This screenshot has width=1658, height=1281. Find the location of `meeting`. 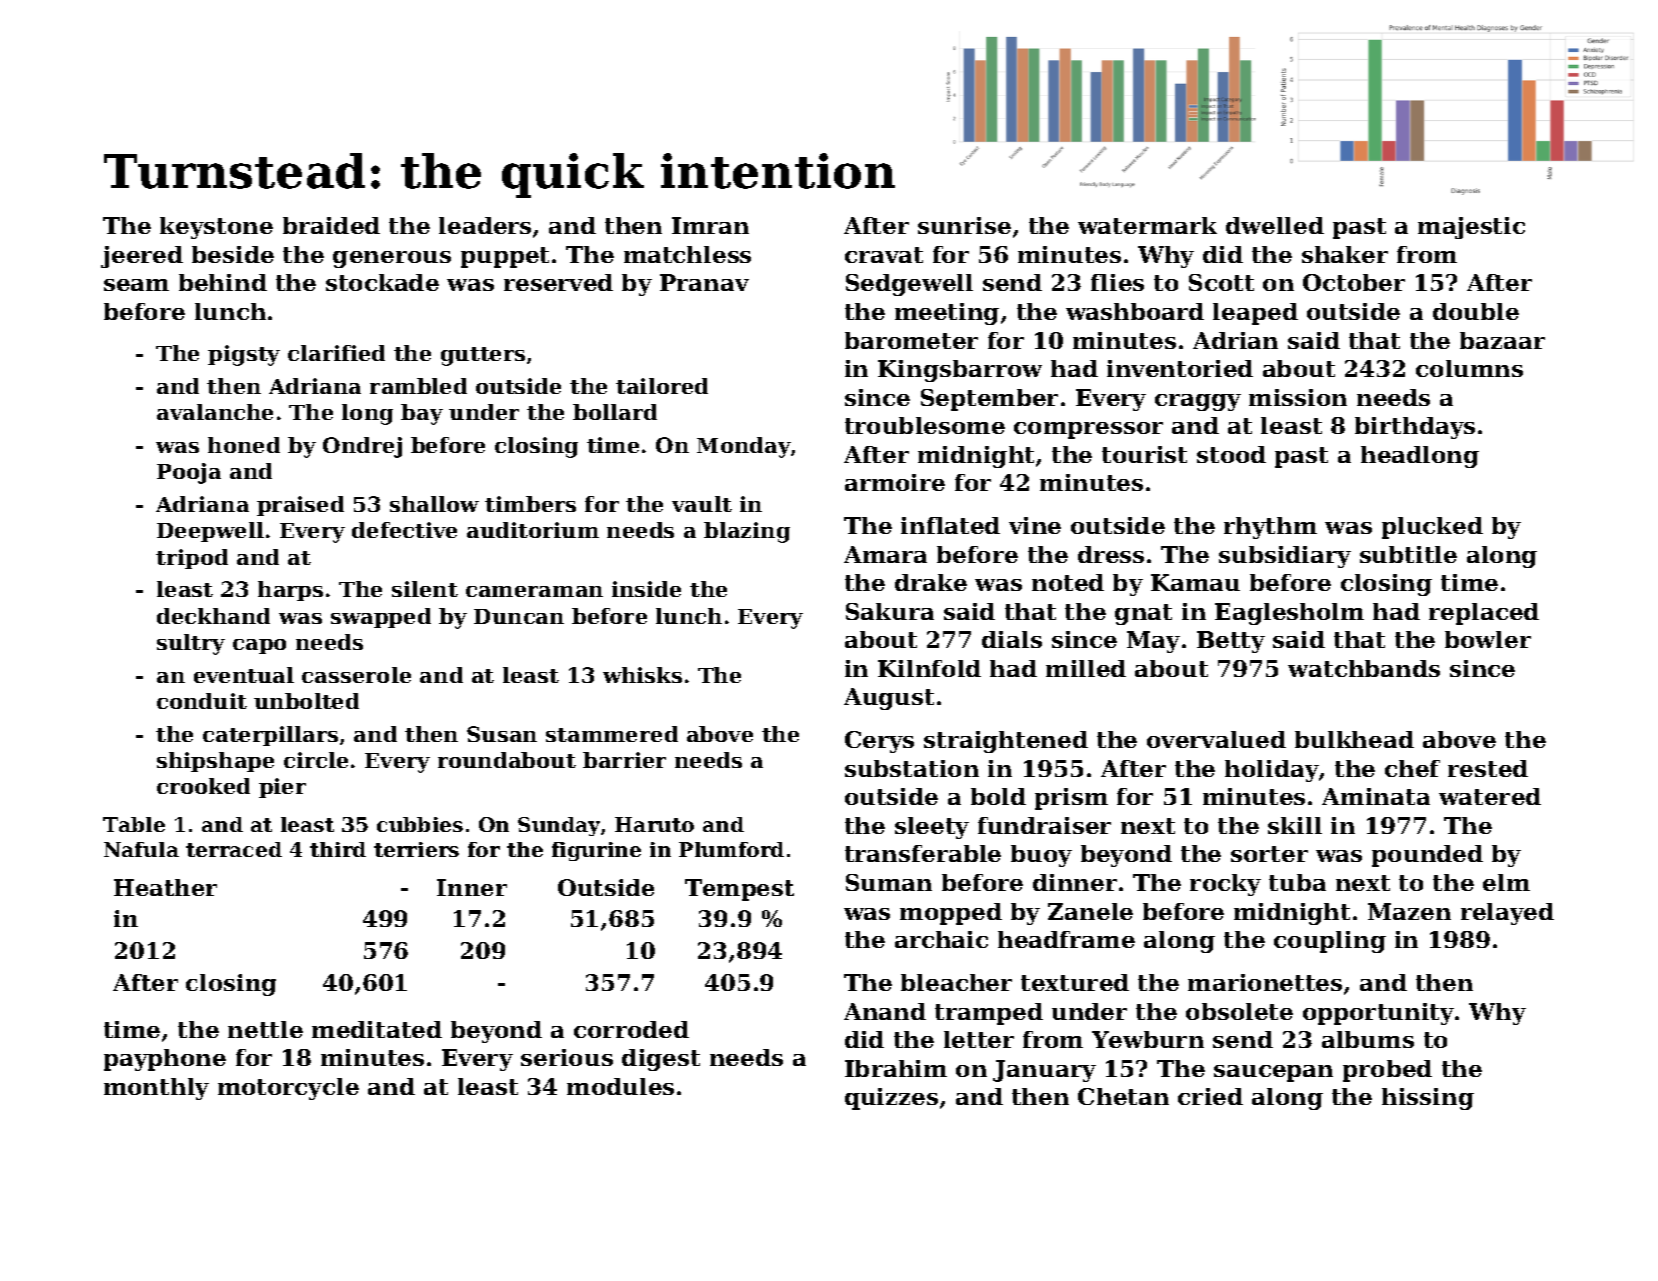

meeting is located at coordinates (947, 314).
